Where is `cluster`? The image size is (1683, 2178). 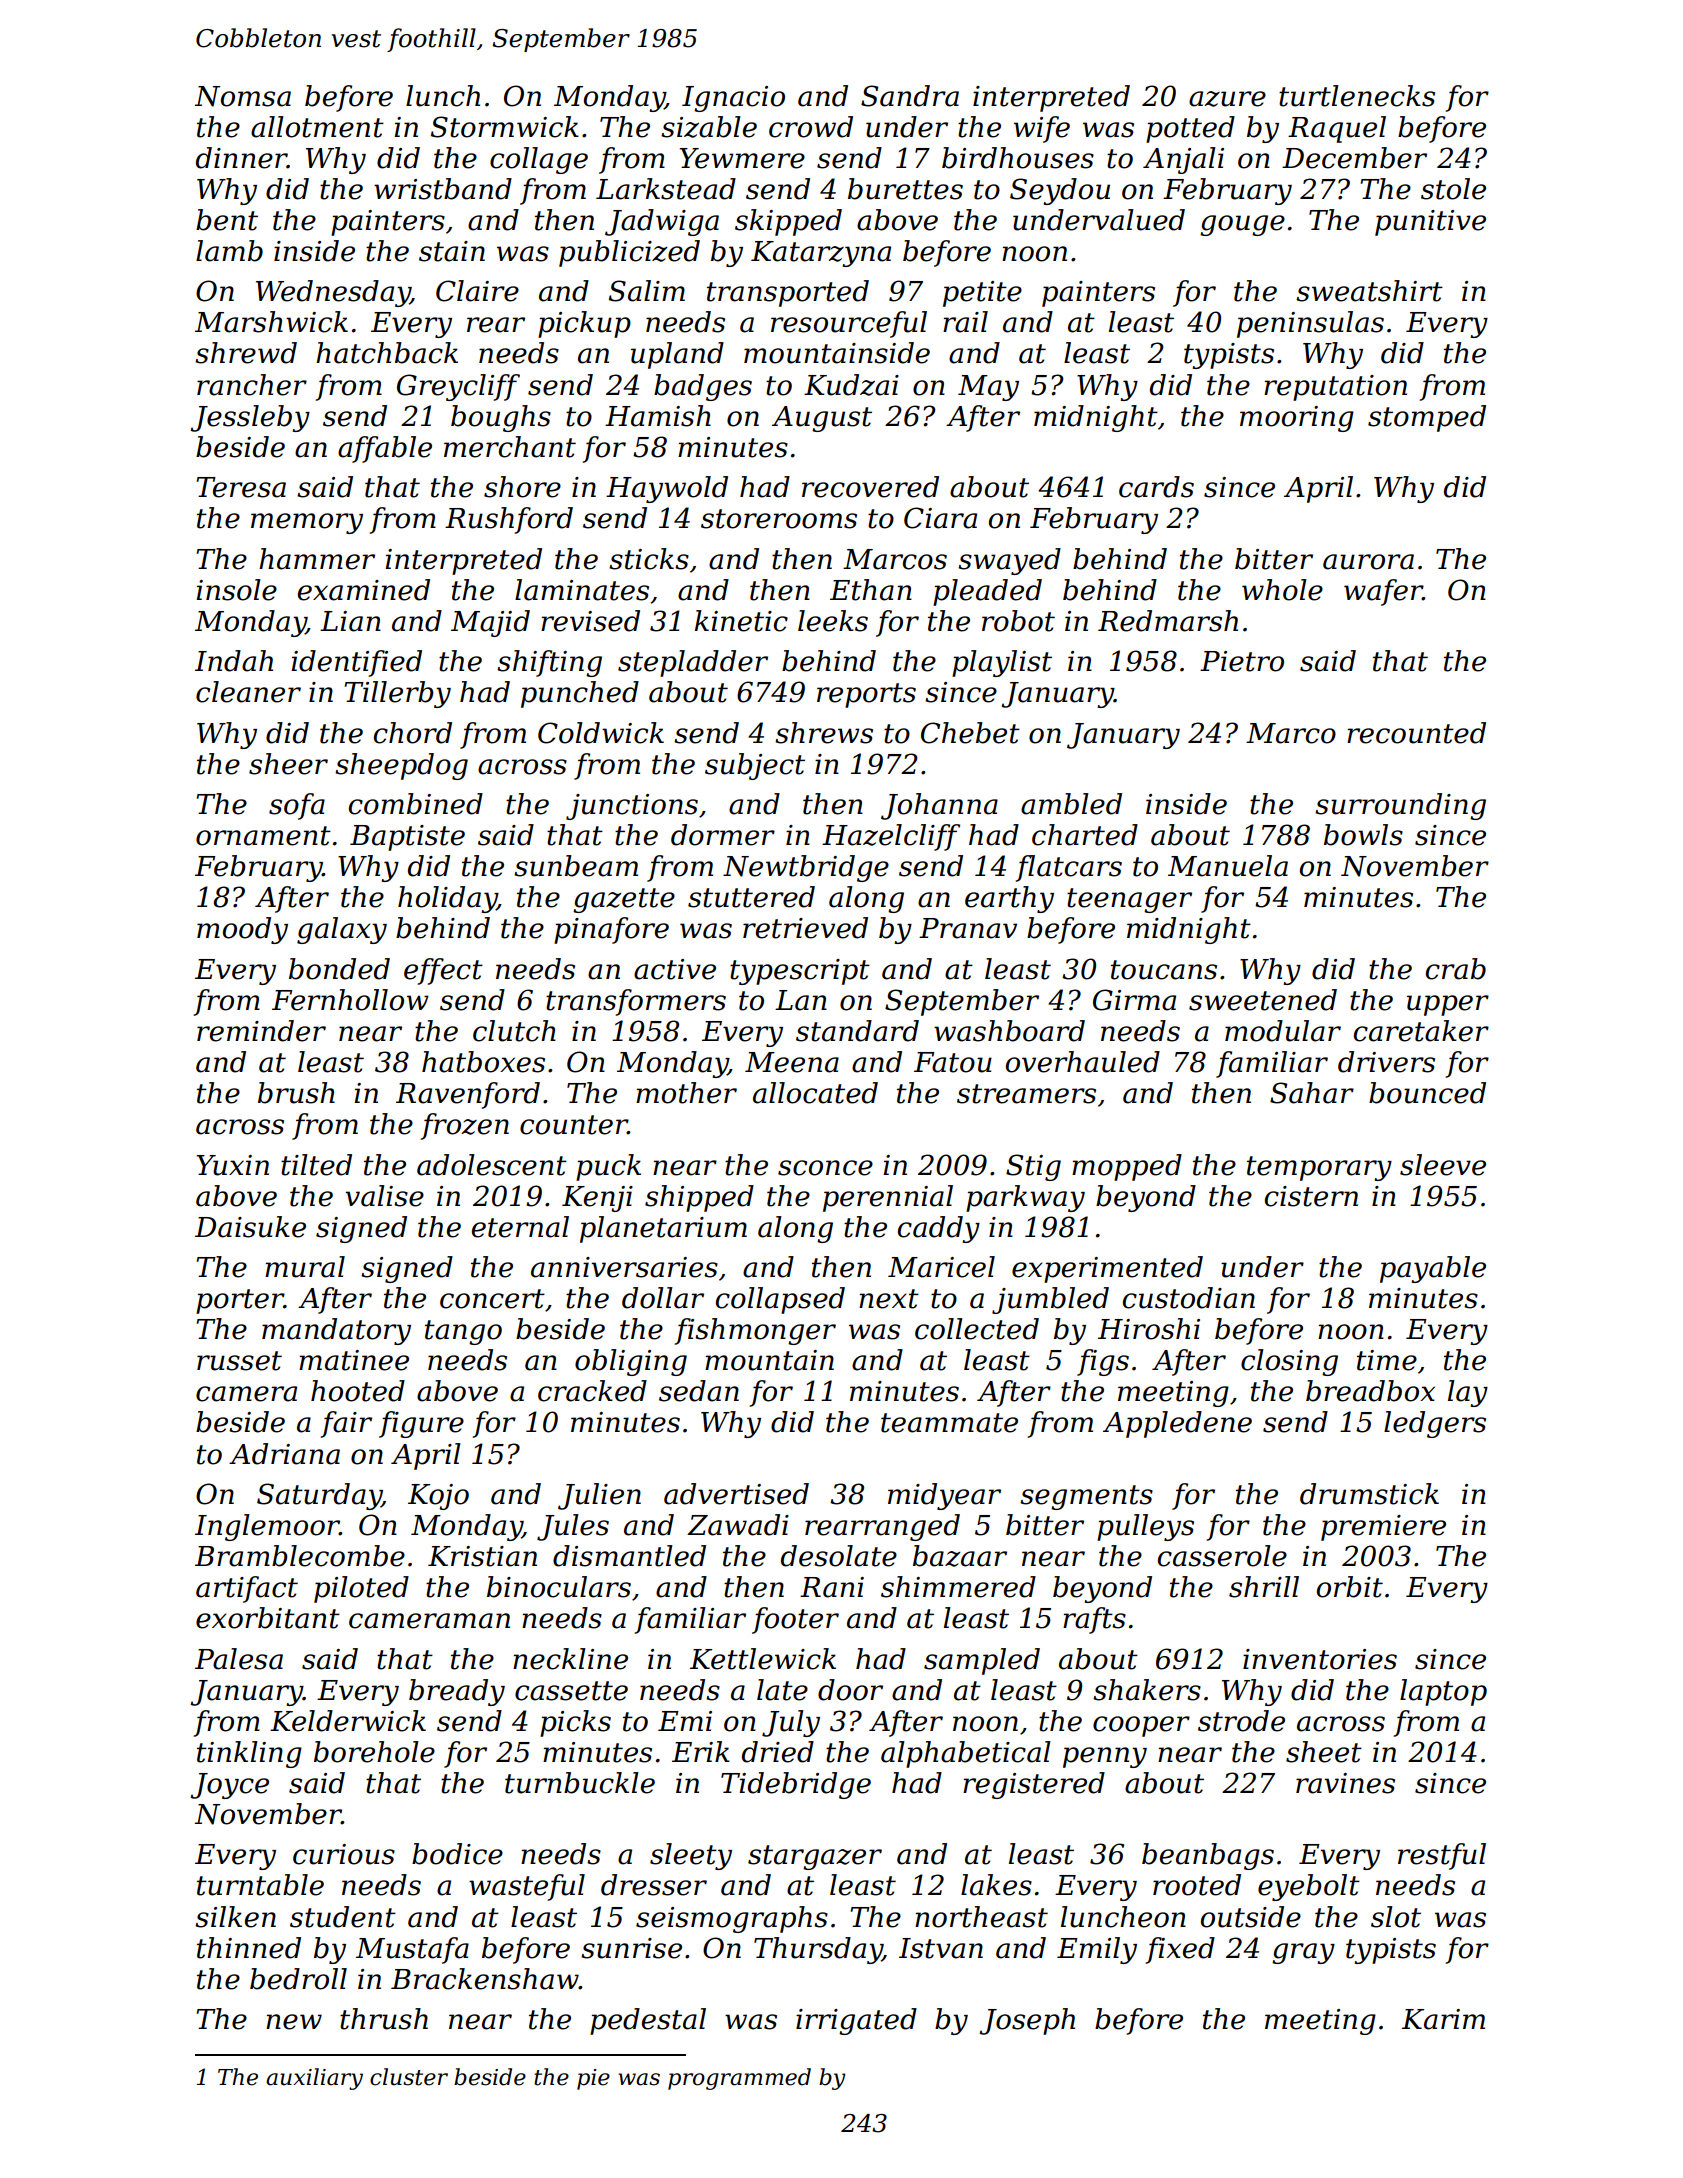
cluster is located at coordinates (409, 2077).
